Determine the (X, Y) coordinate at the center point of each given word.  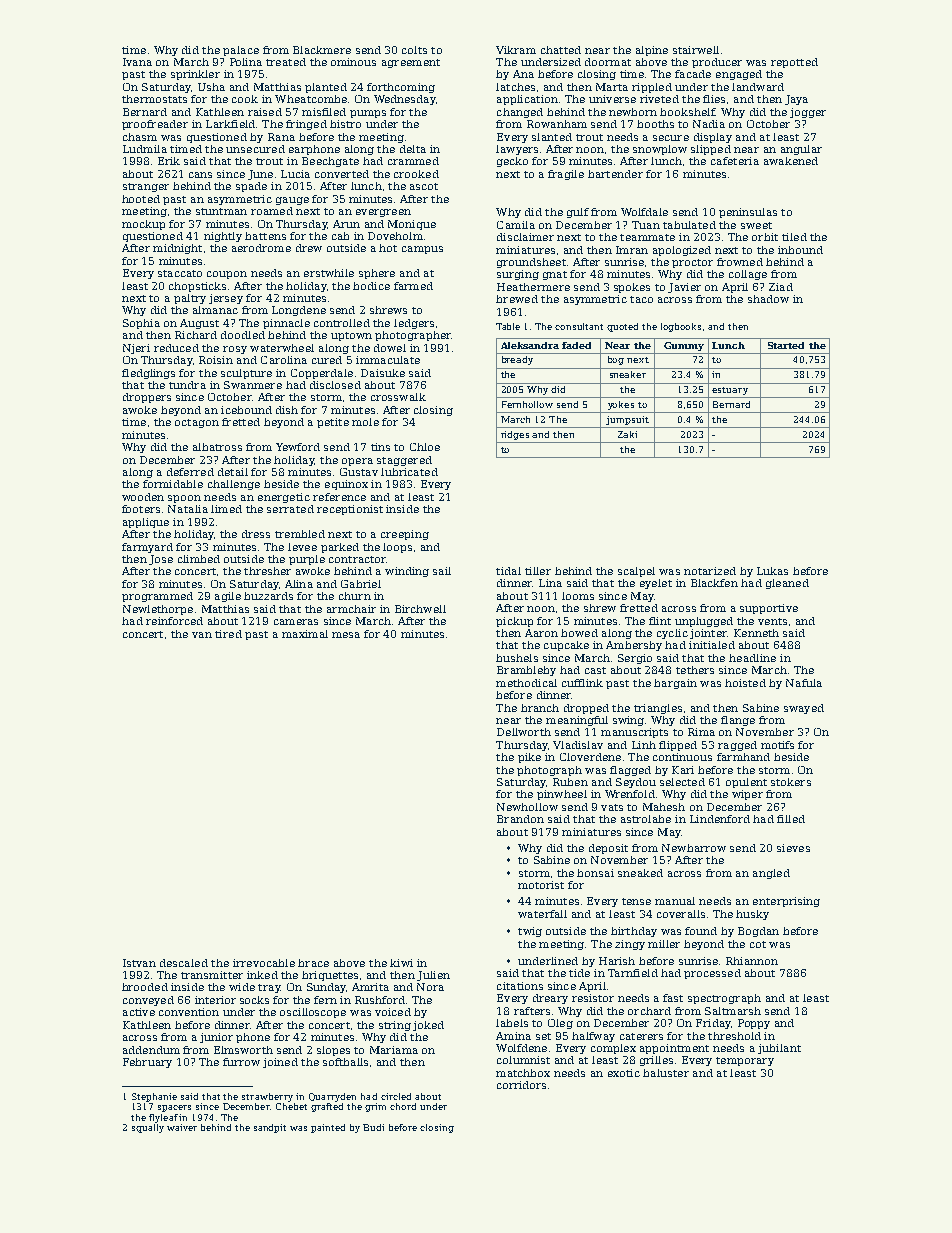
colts (414, 50)
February (147, 1063)
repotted (794, 63)
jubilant (779, 1049)
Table (508, 326)
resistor (593, 998)
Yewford (298, 447)
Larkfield (230, 124)
